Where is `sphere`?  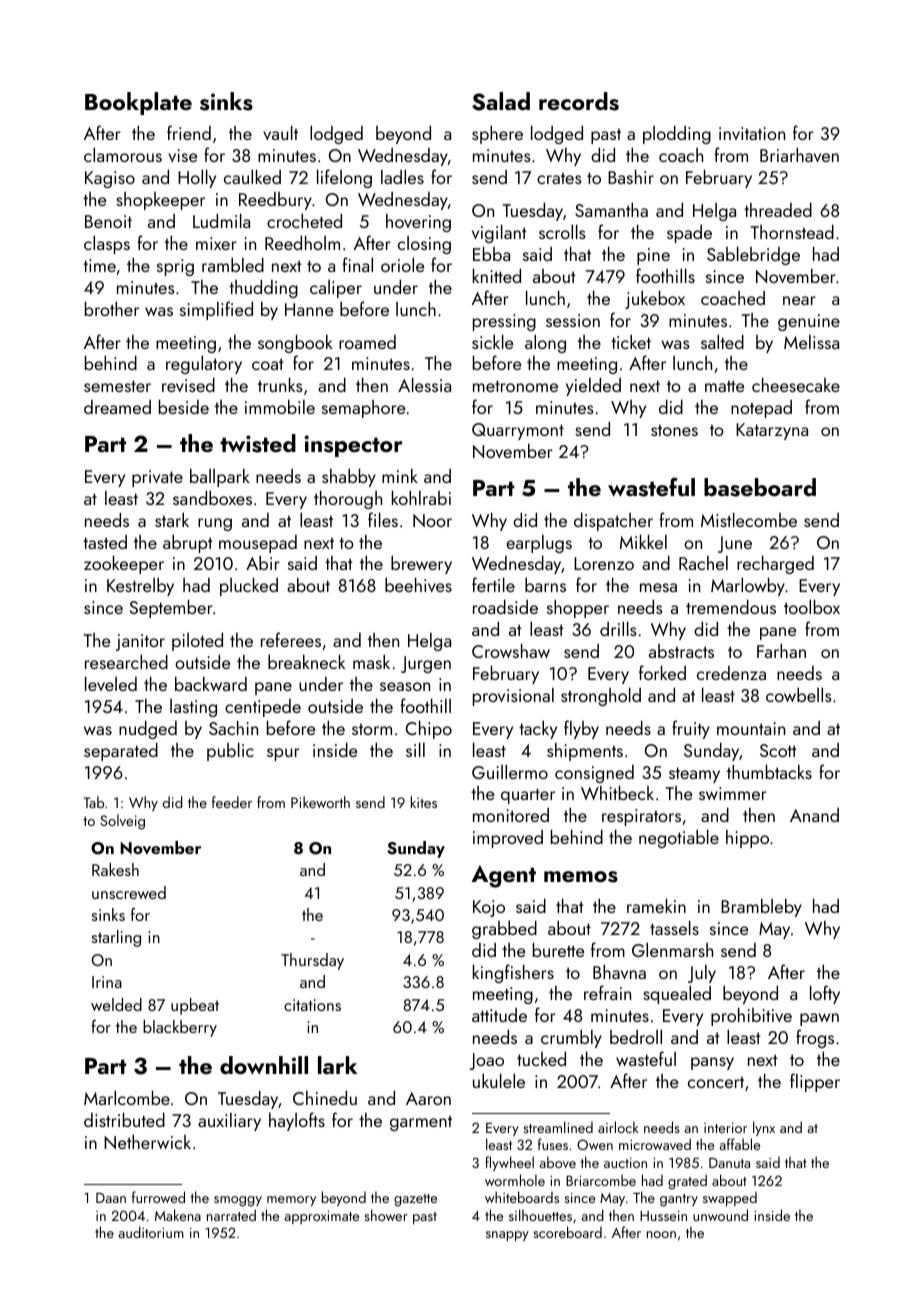 sphere is located at coordinates (497, 134).
